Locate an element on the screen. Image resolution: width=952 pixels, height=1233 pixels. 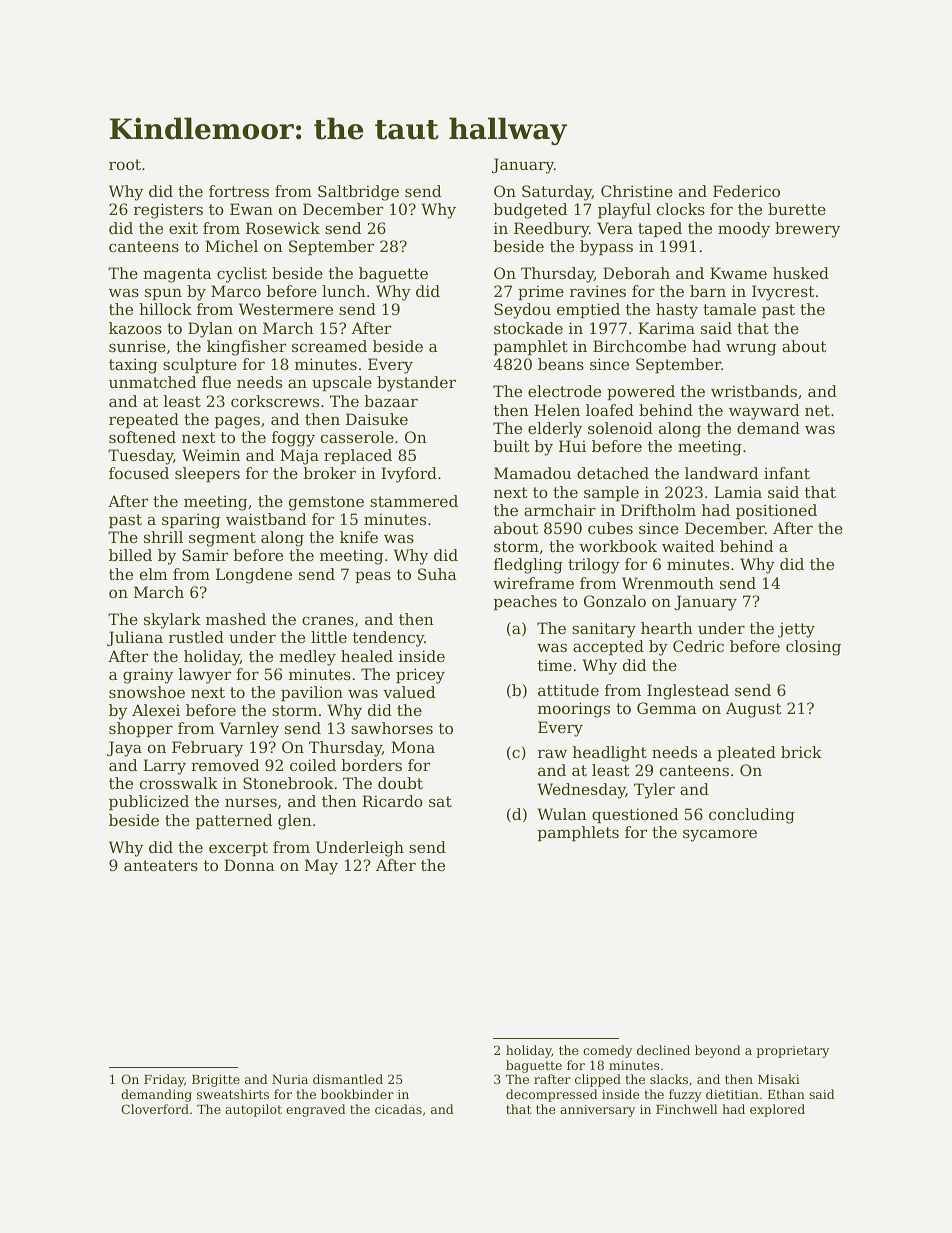
positioned is located at coordinates (776, 511).
